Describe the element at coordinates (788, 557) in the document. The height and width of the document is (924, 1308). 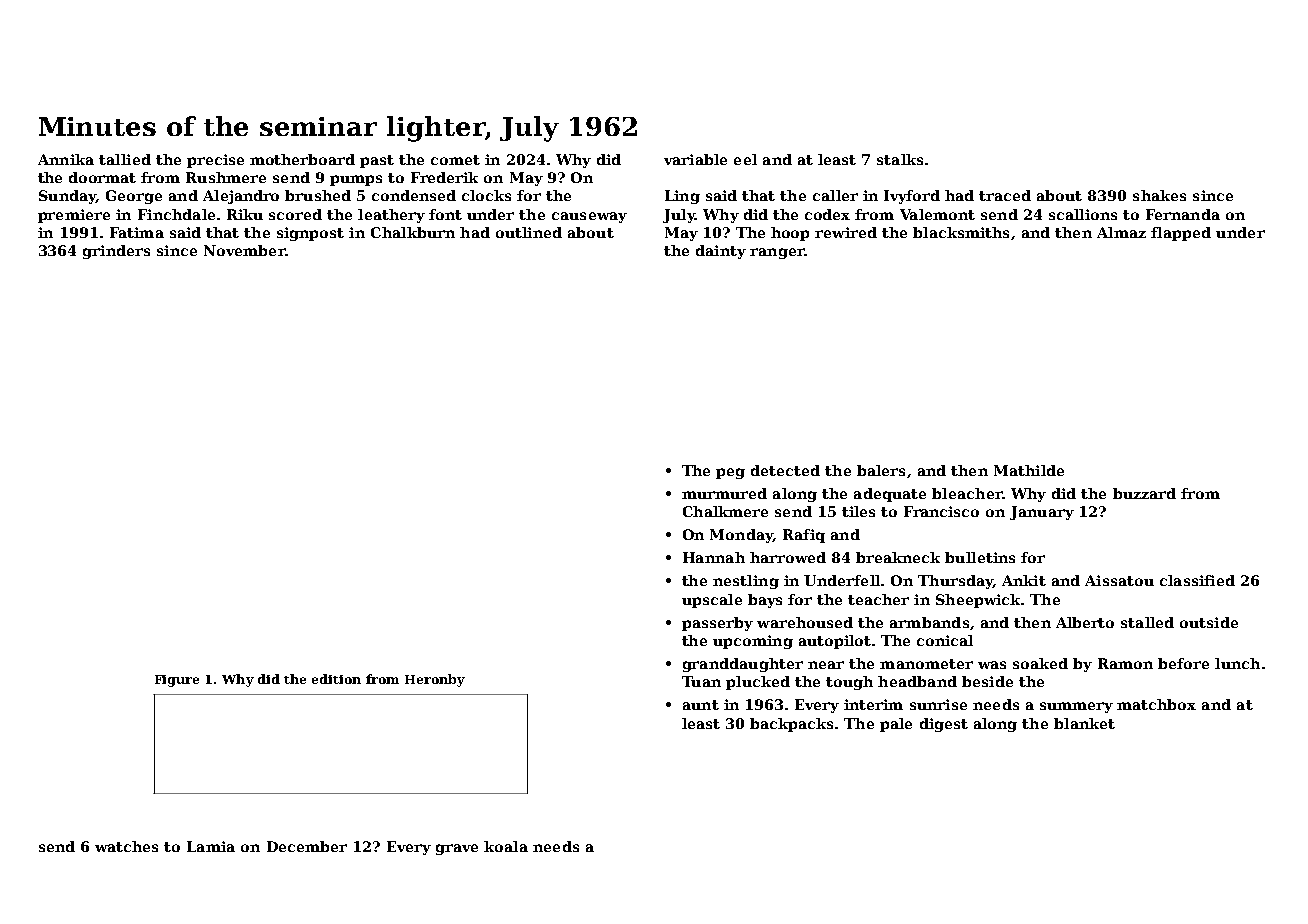
I see `harrowed` at that location.
